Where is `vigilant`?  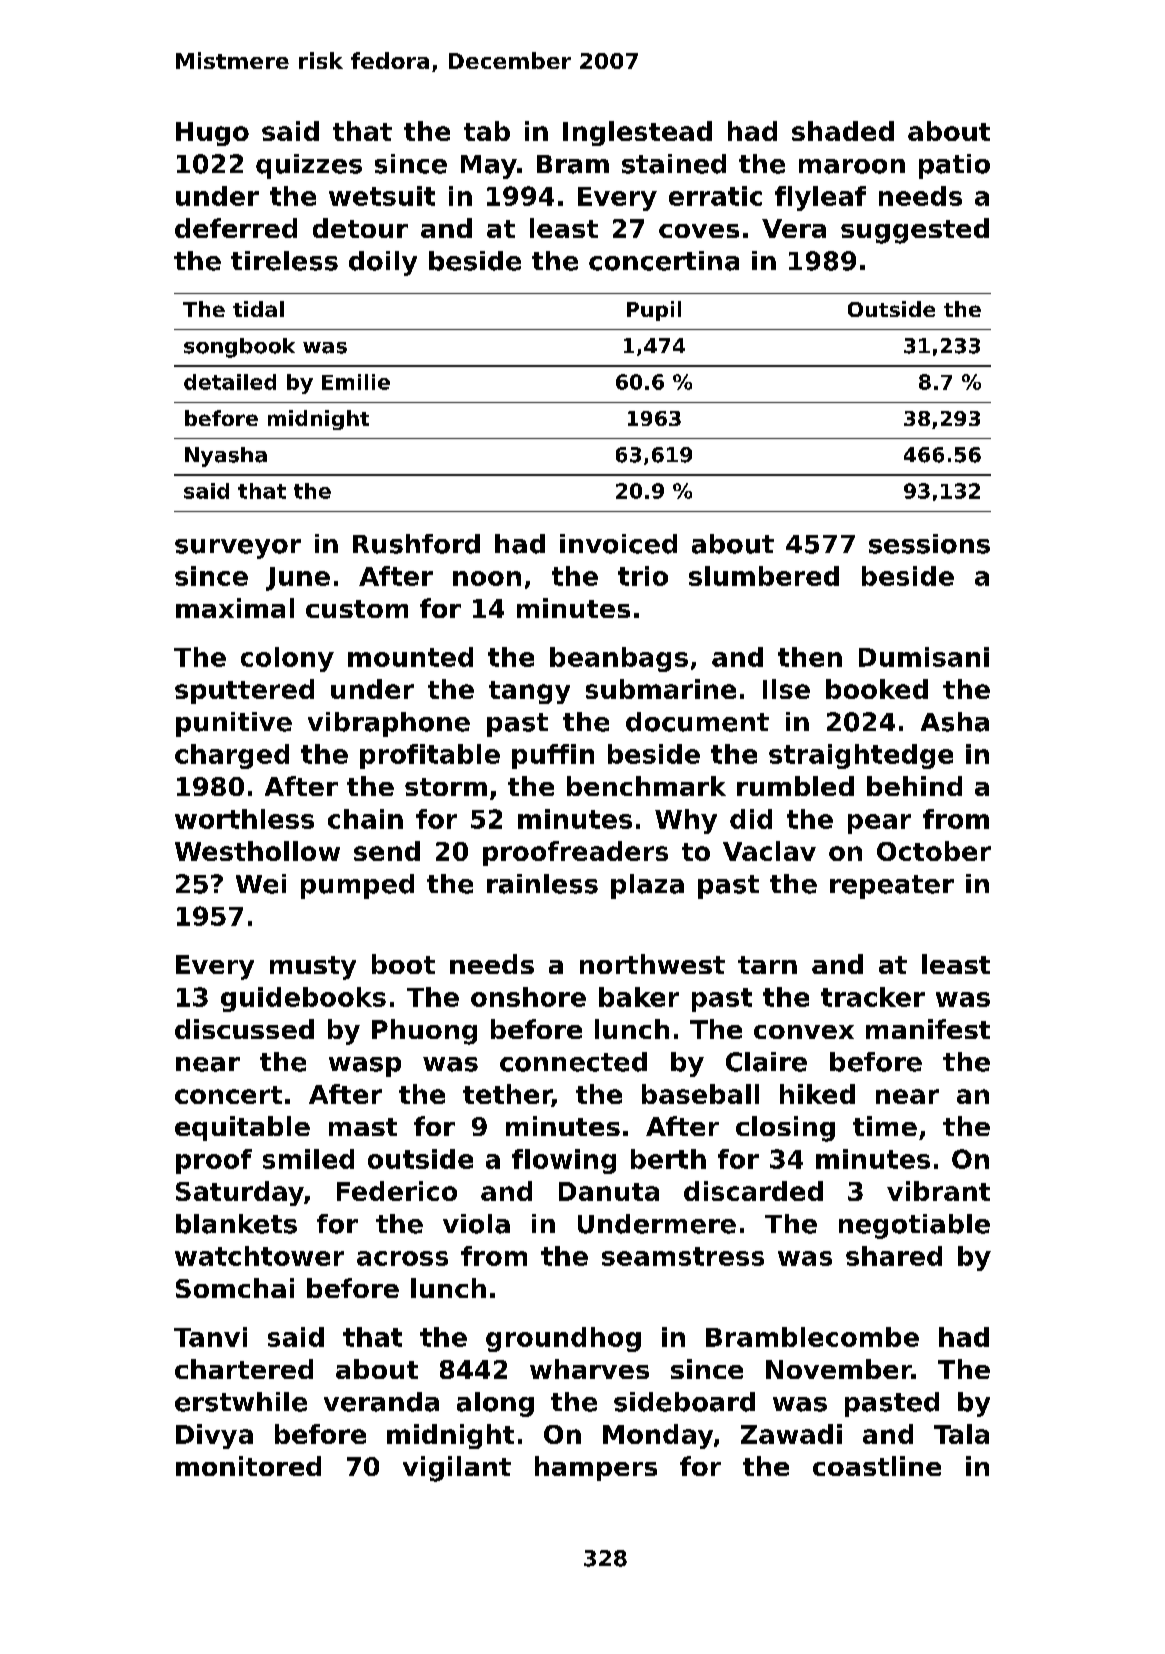 vigilant is located at coordinates (457, 1469).
